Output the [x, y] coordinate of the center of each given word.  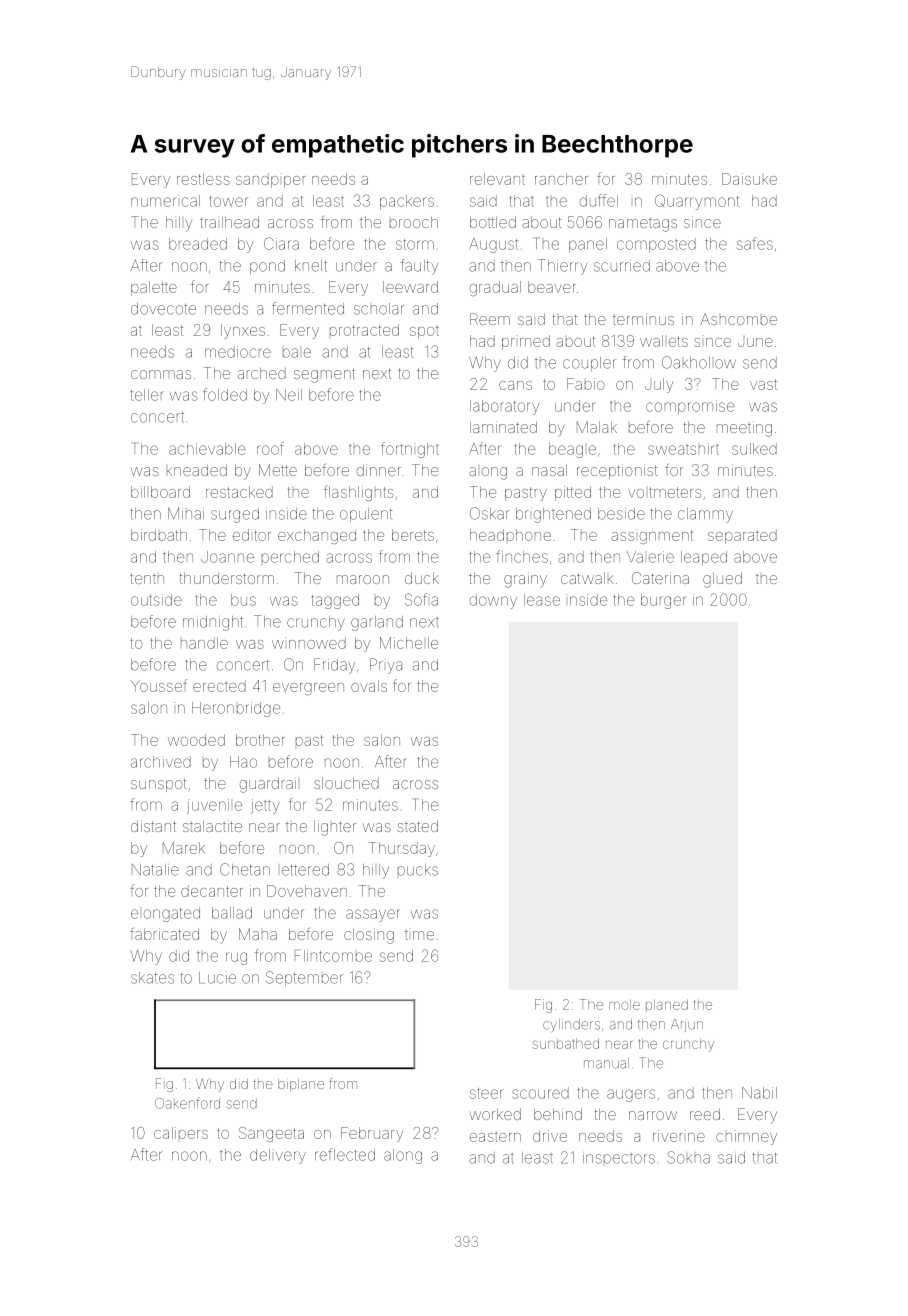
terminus [643, 319]
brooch [414, 222]
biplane [301, 1085]
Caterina [660, 578]
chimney [746, 1137]
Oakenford [187, 1103]
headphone [510, 535]
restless [203, 179]
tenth [147, 578]
